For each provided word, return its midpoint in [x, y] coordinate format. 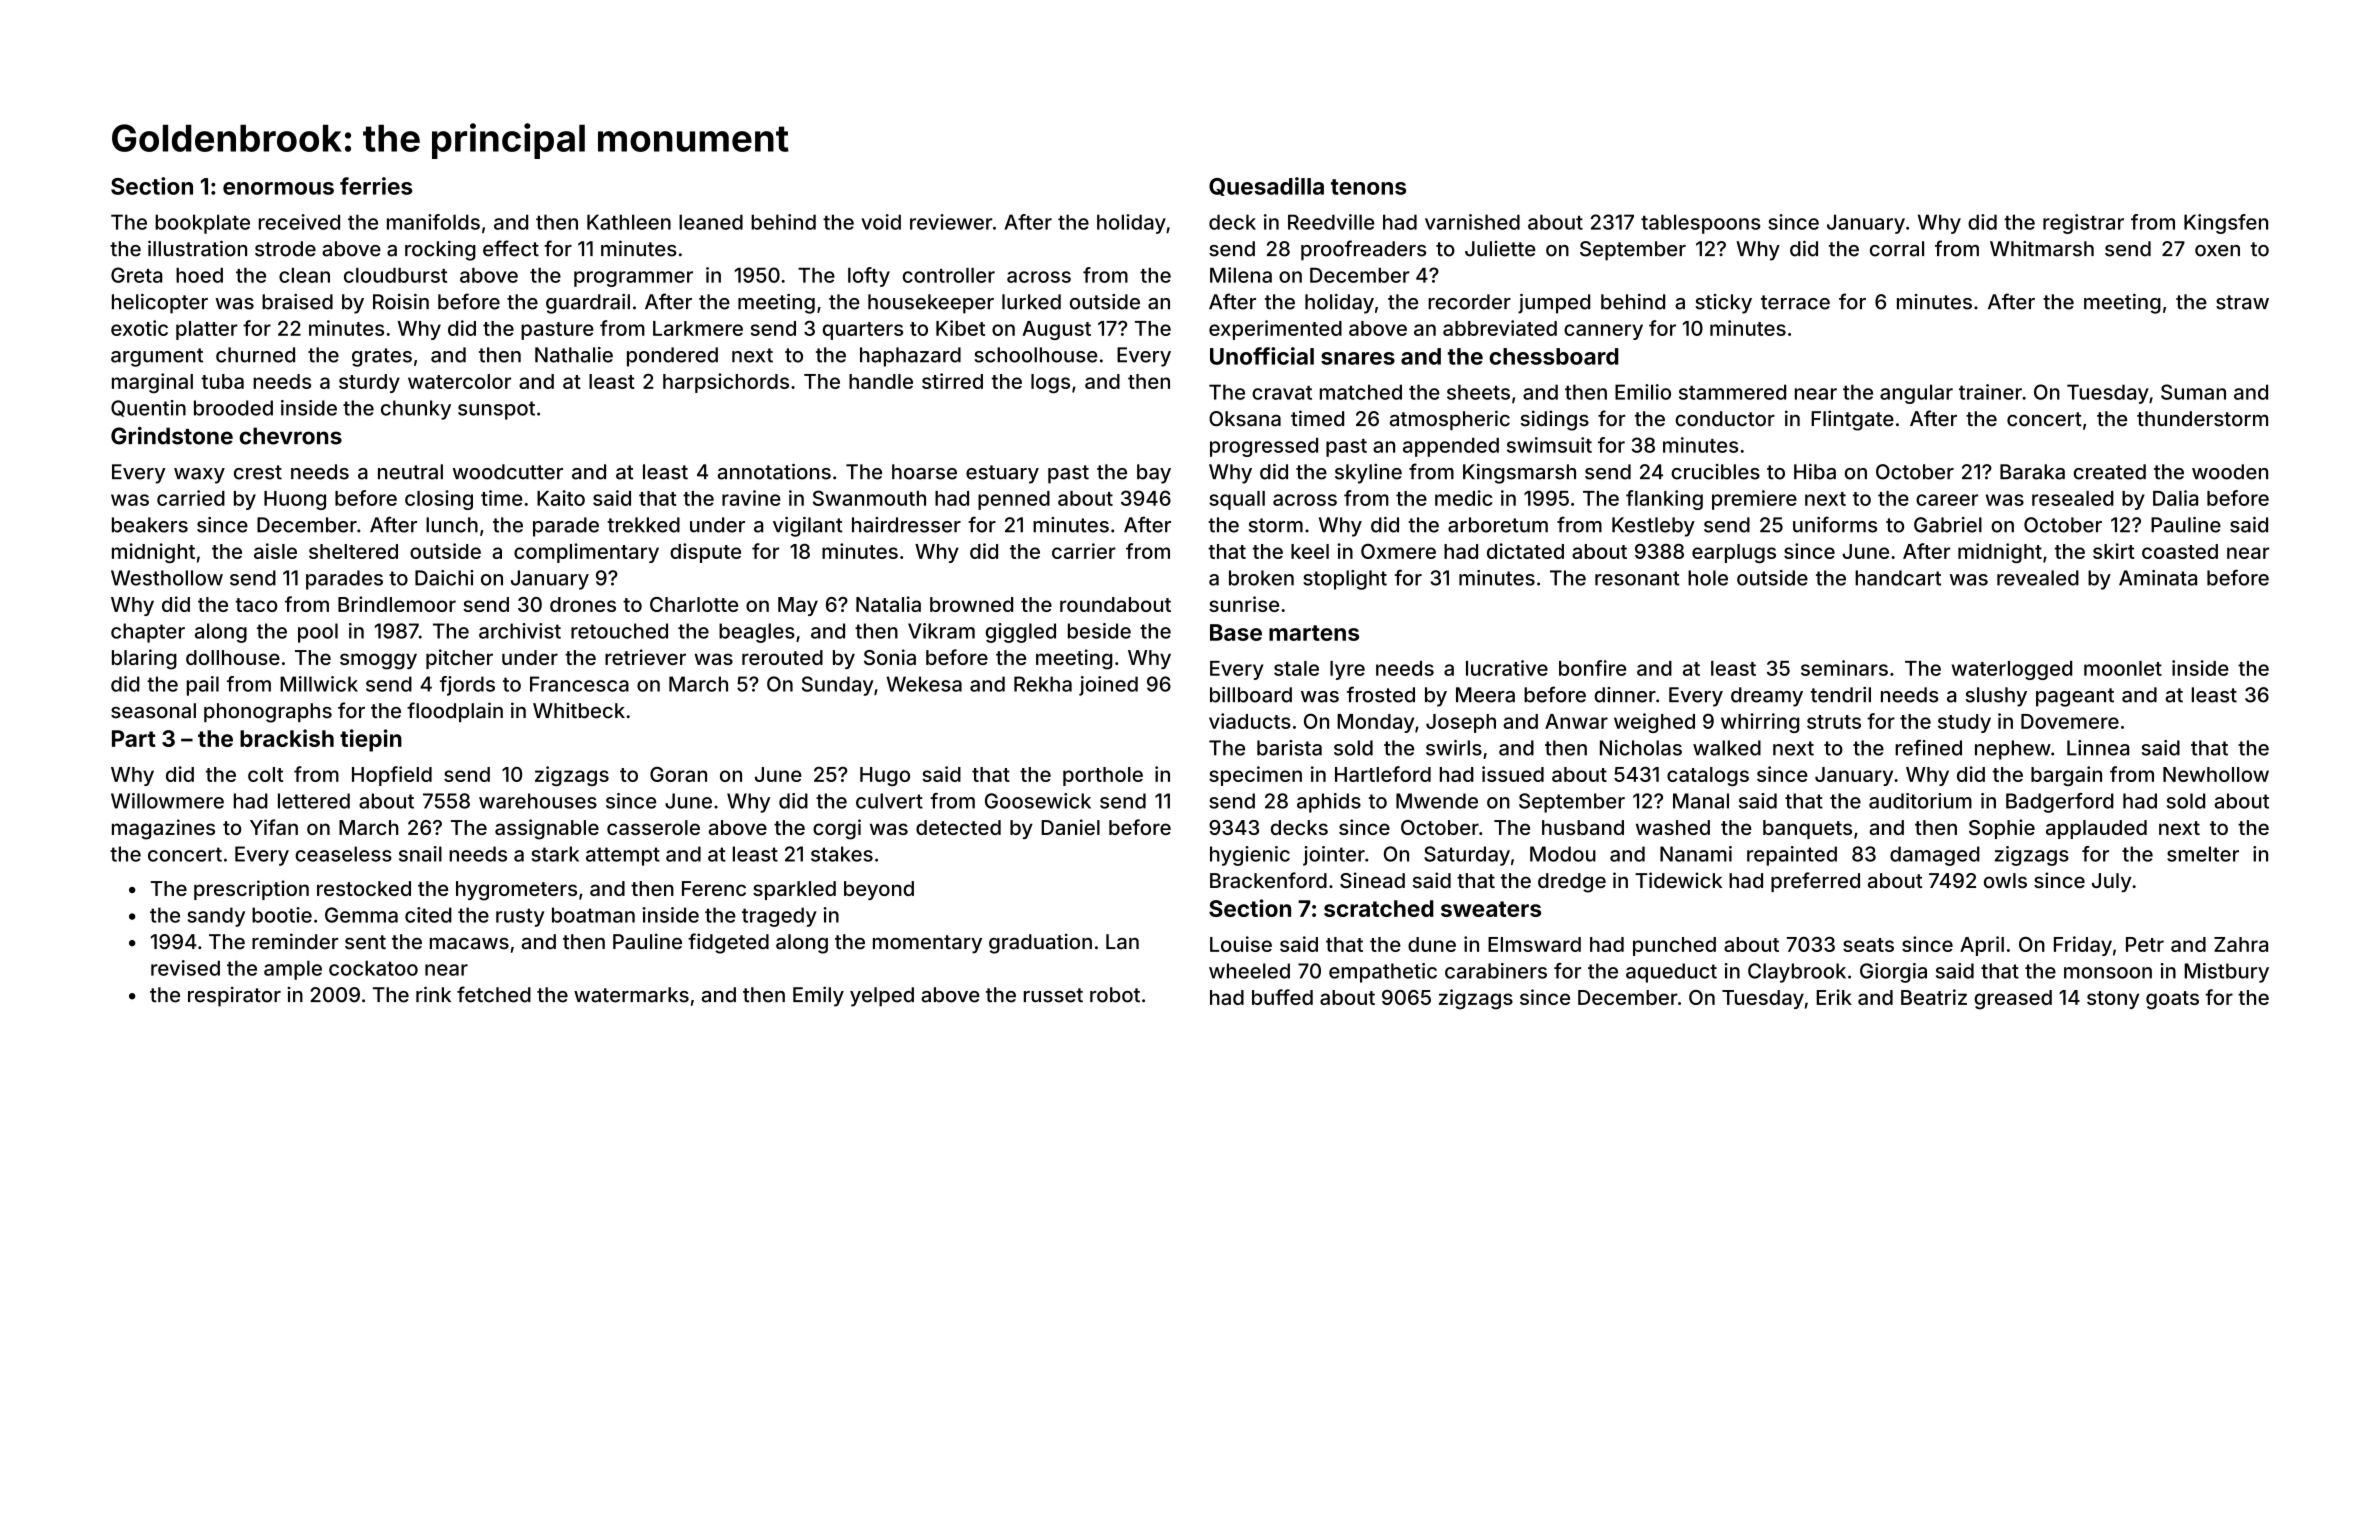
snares [1358, 358]
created [2110, 472]
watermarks [631, 995]
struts [1834, 722]
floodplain [455, 712]
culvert [889, 801]
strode [285, 249]
